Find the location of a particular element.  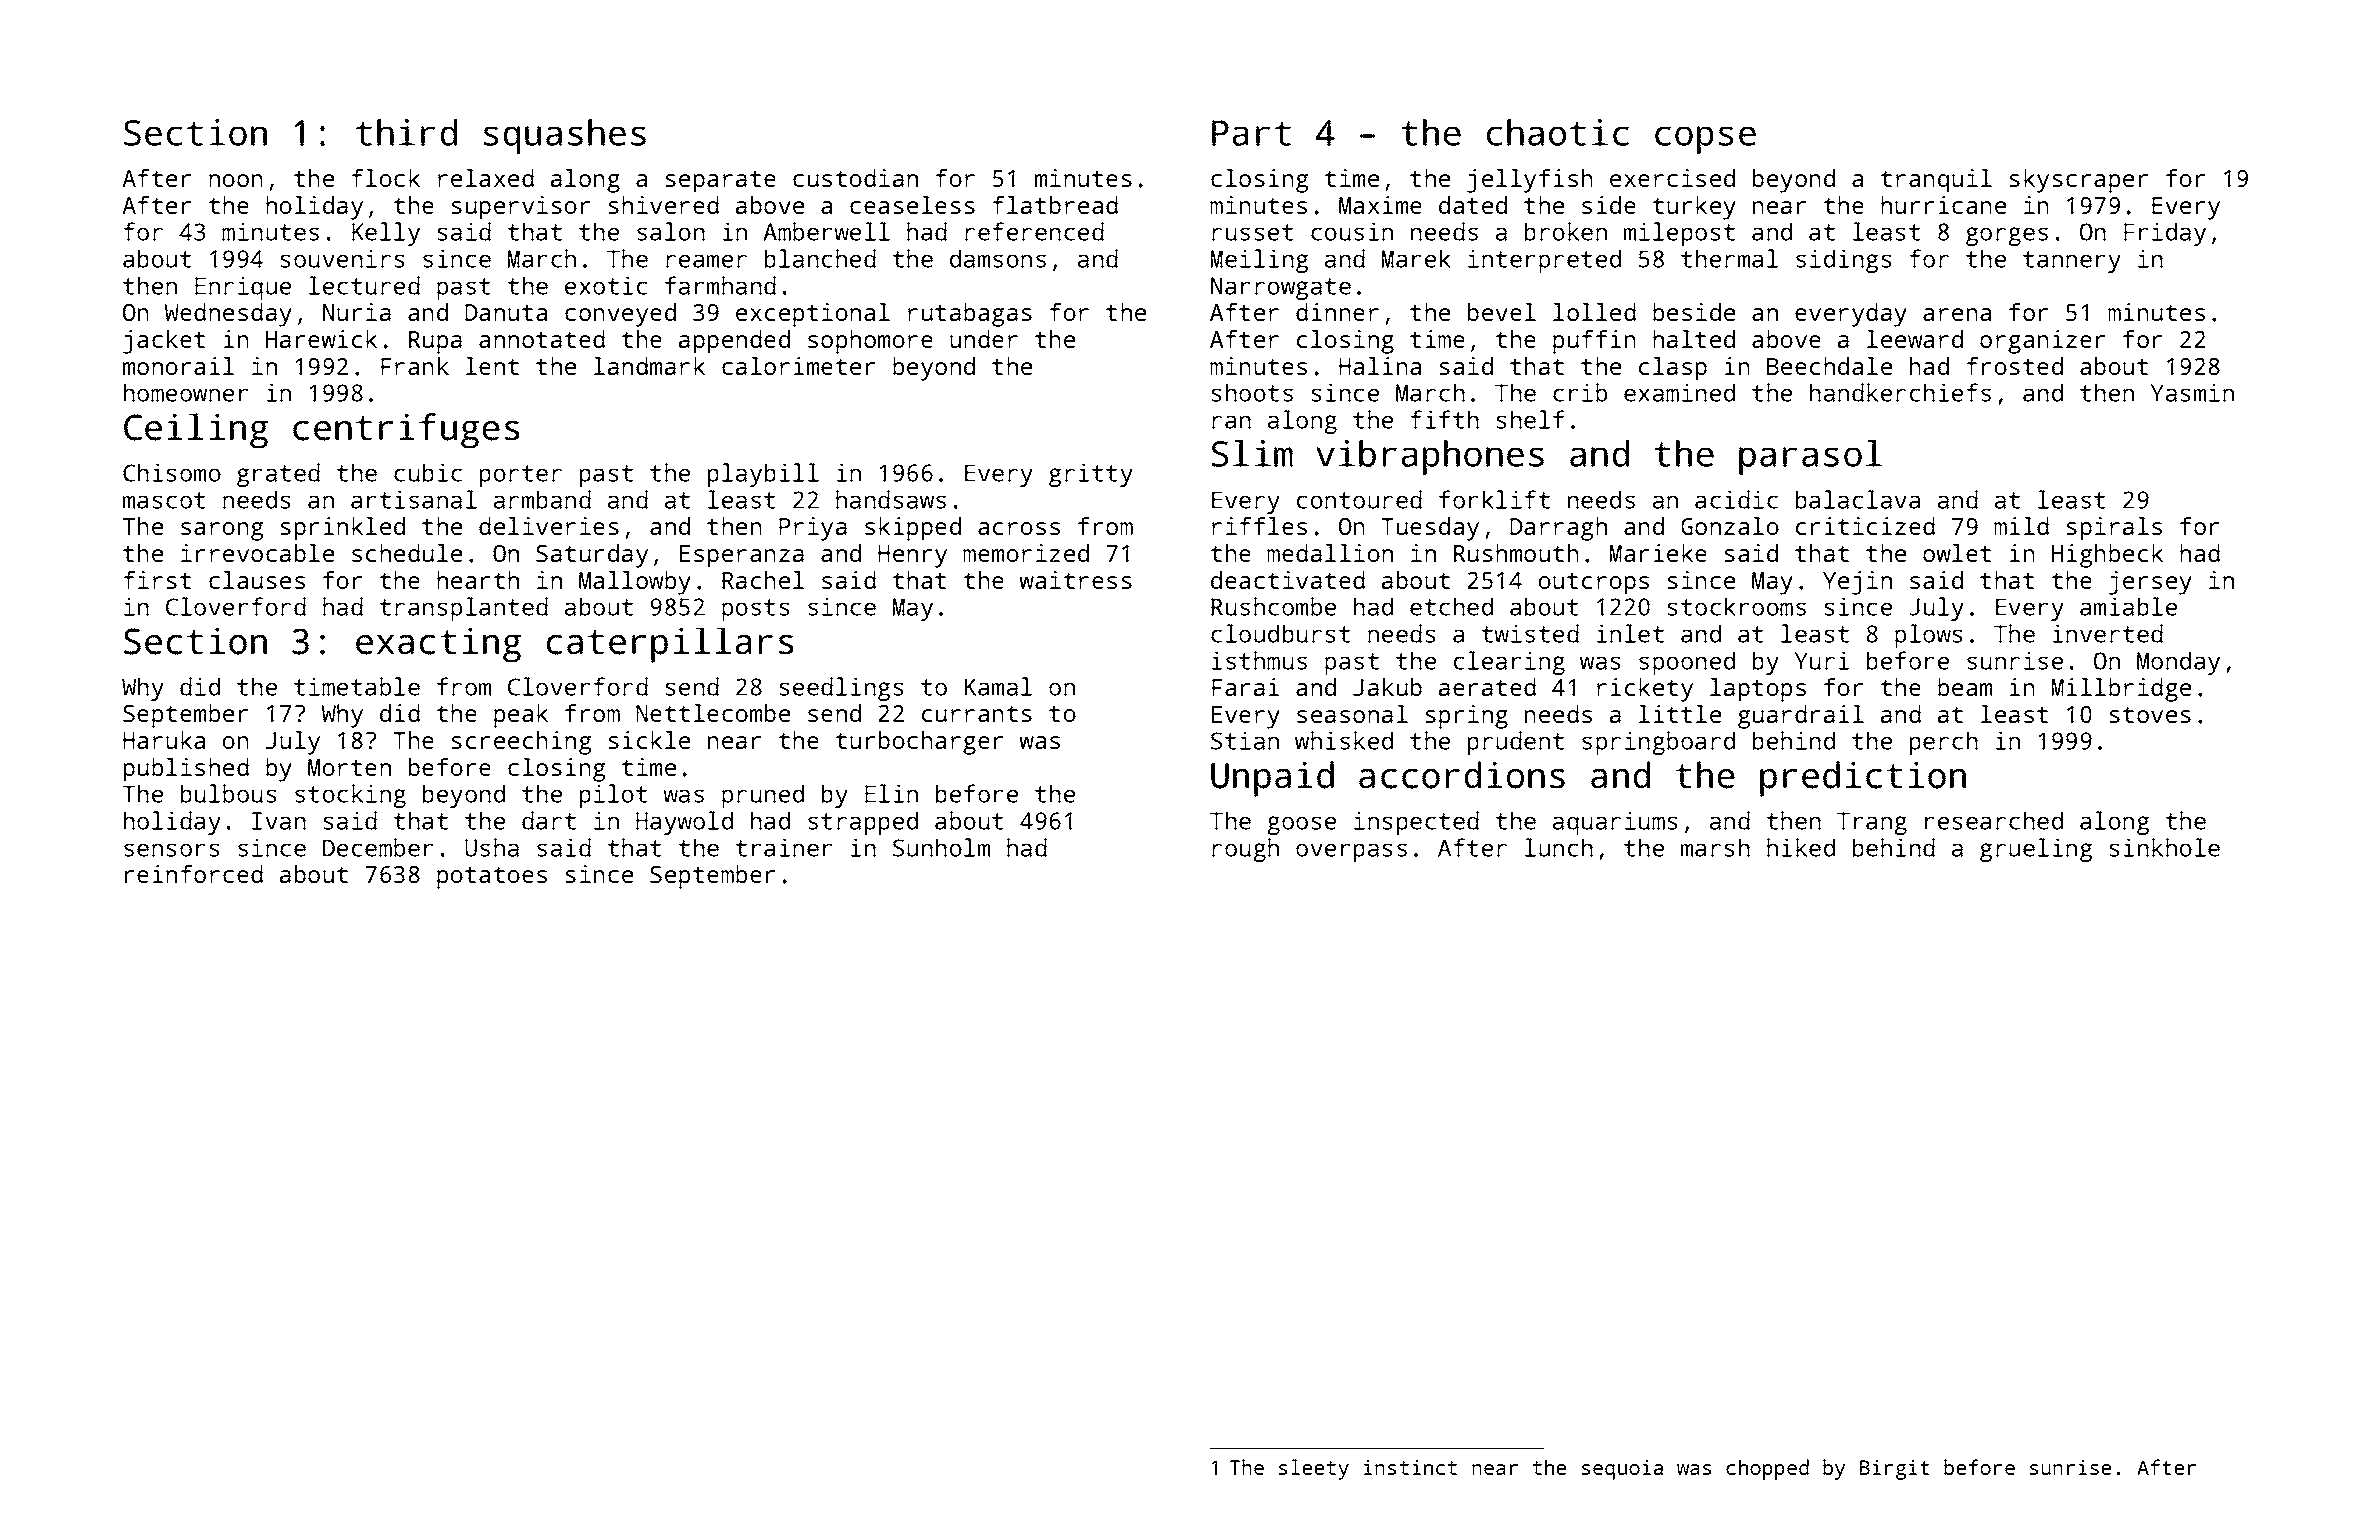

skyscraper is located at coordinates (2079, 181).
